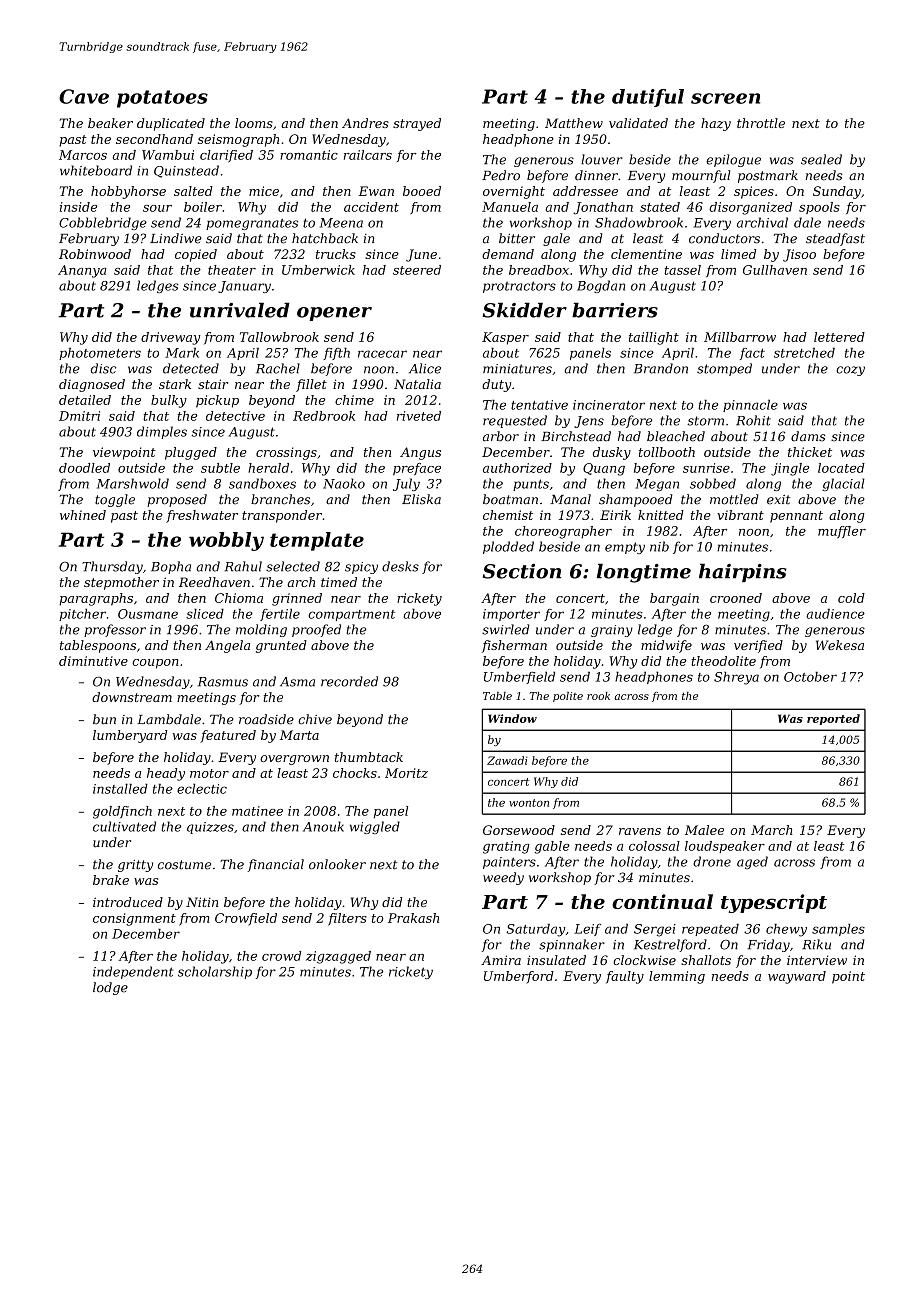 Image resolution: width=924 pixels, height=1308 pixels. Describe the element at coordinates (110, 988) in the screenshot. I see `lodge` at that location.
